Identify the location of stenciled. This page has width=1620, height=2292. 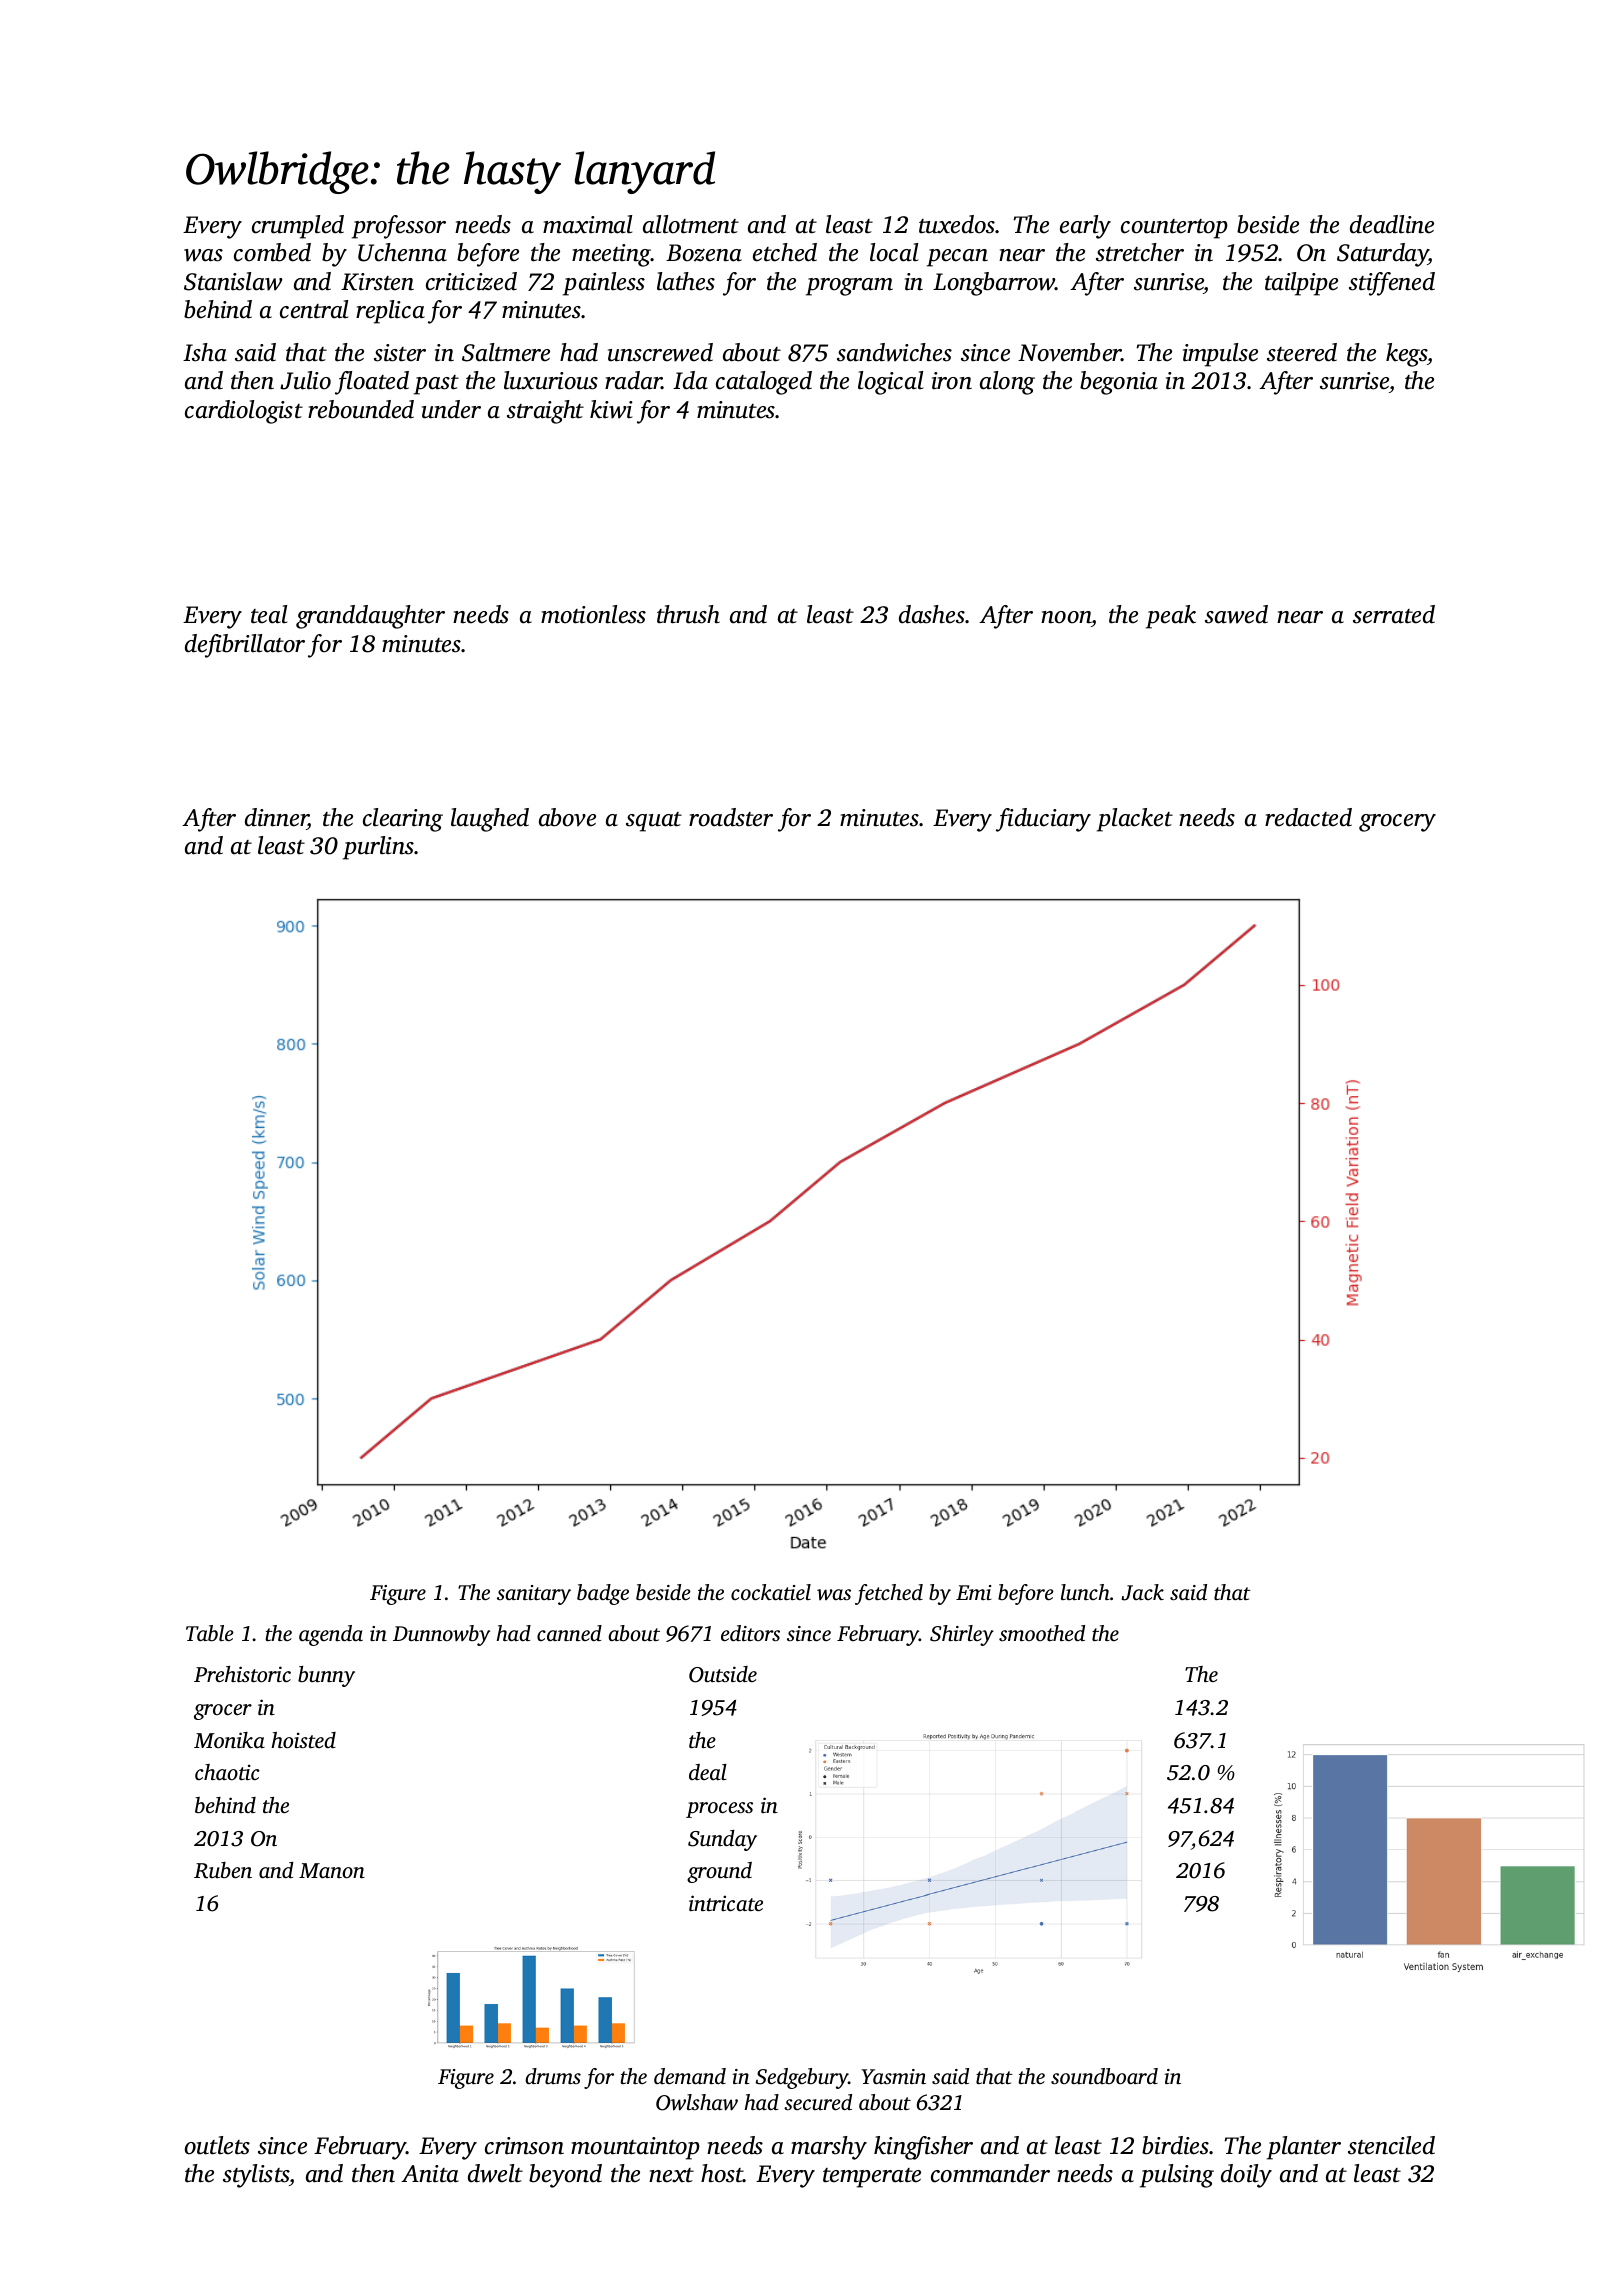
(1391, 2145).
